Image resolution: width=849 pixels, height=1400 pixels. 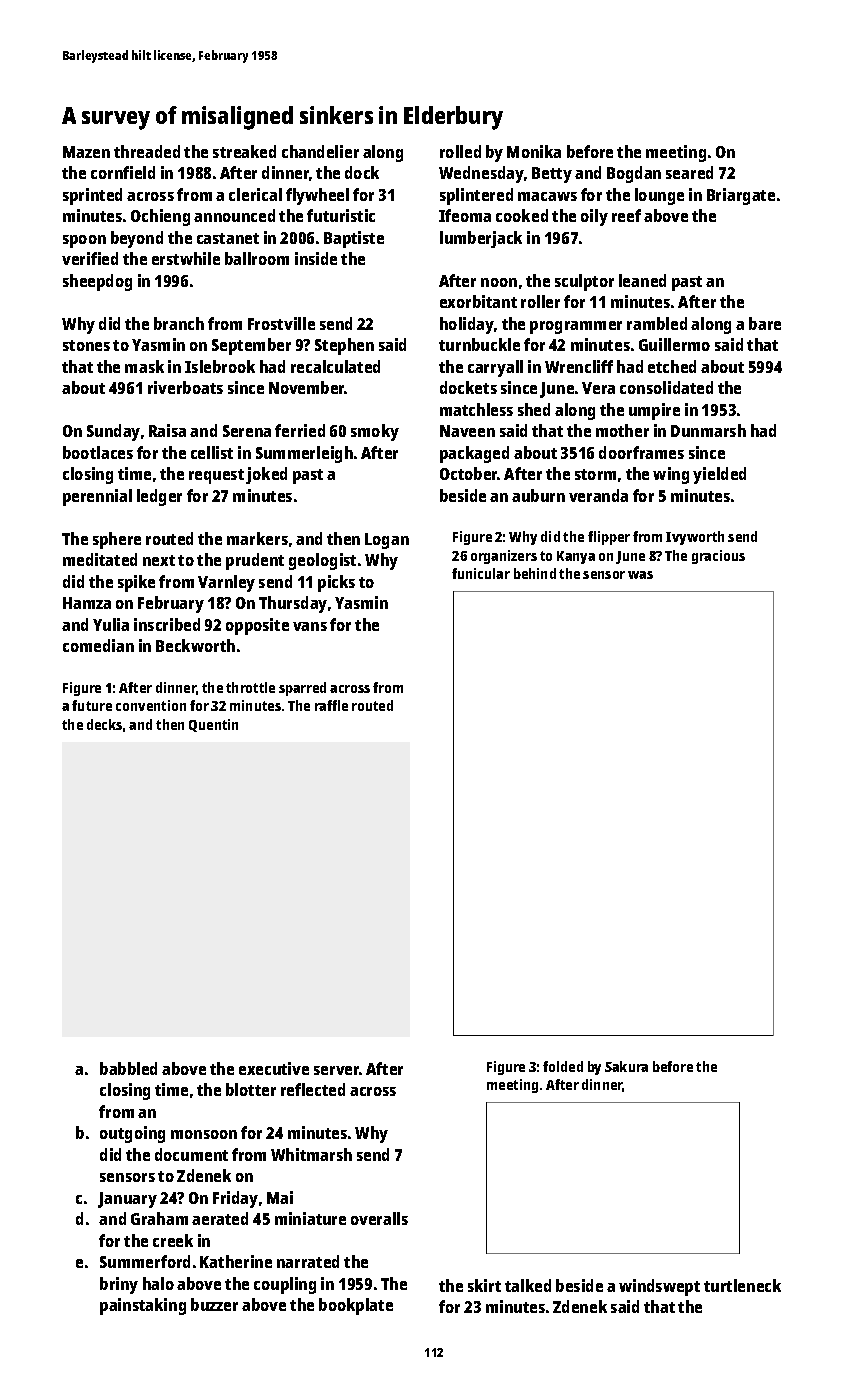 What do you see at coordinates (563, 1066) in the page?
I see `folded` at bounding box center [563, 1066].
